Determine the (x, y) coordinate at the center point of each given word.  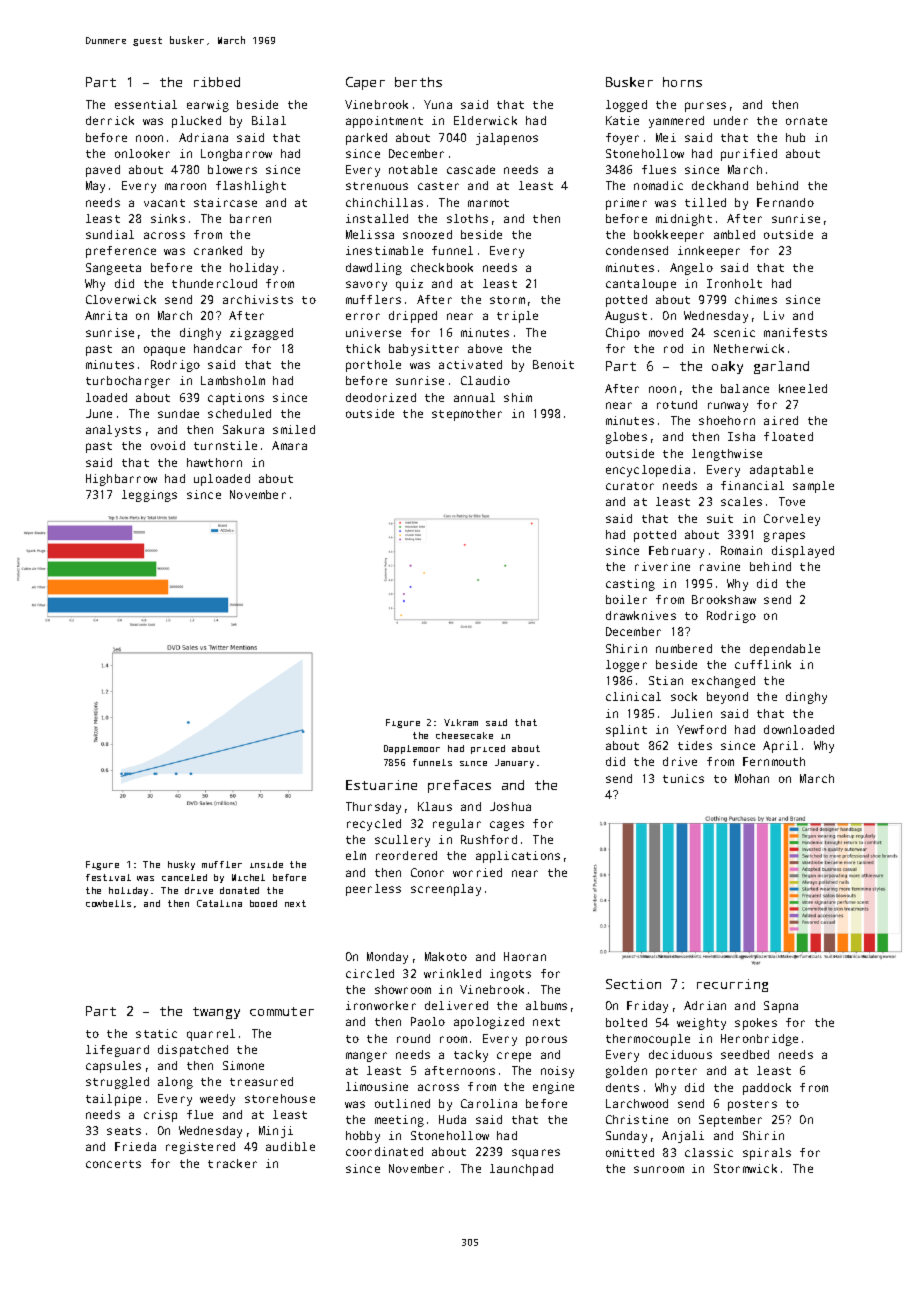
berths (418, 82)
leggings (149, 496)
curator (630, 486)
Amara (289, 445)
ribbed (217, 82)
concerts (113, 1164)
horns (682, 82)
